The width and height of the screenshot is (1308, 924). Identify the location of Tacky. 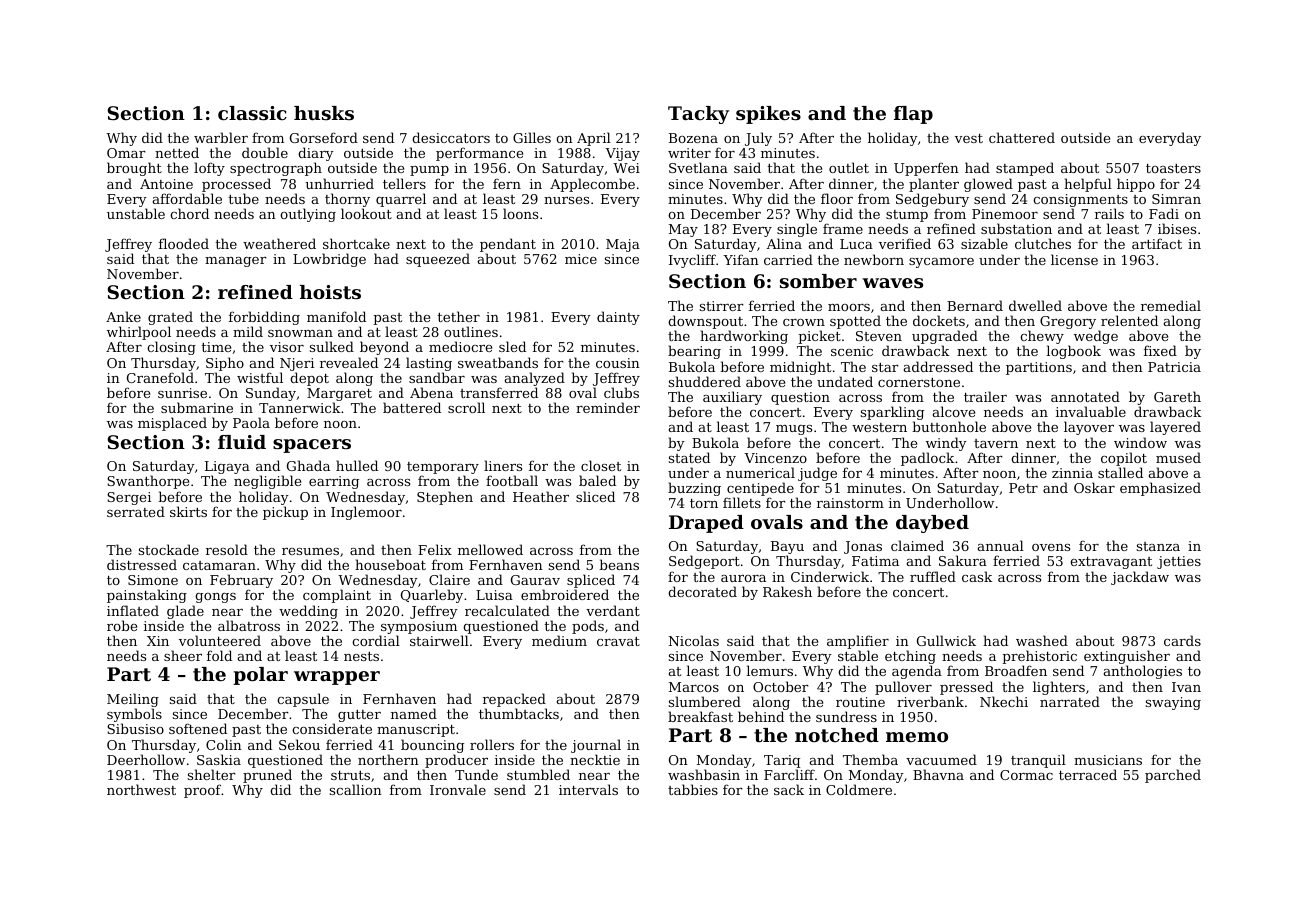
(698, 115).
